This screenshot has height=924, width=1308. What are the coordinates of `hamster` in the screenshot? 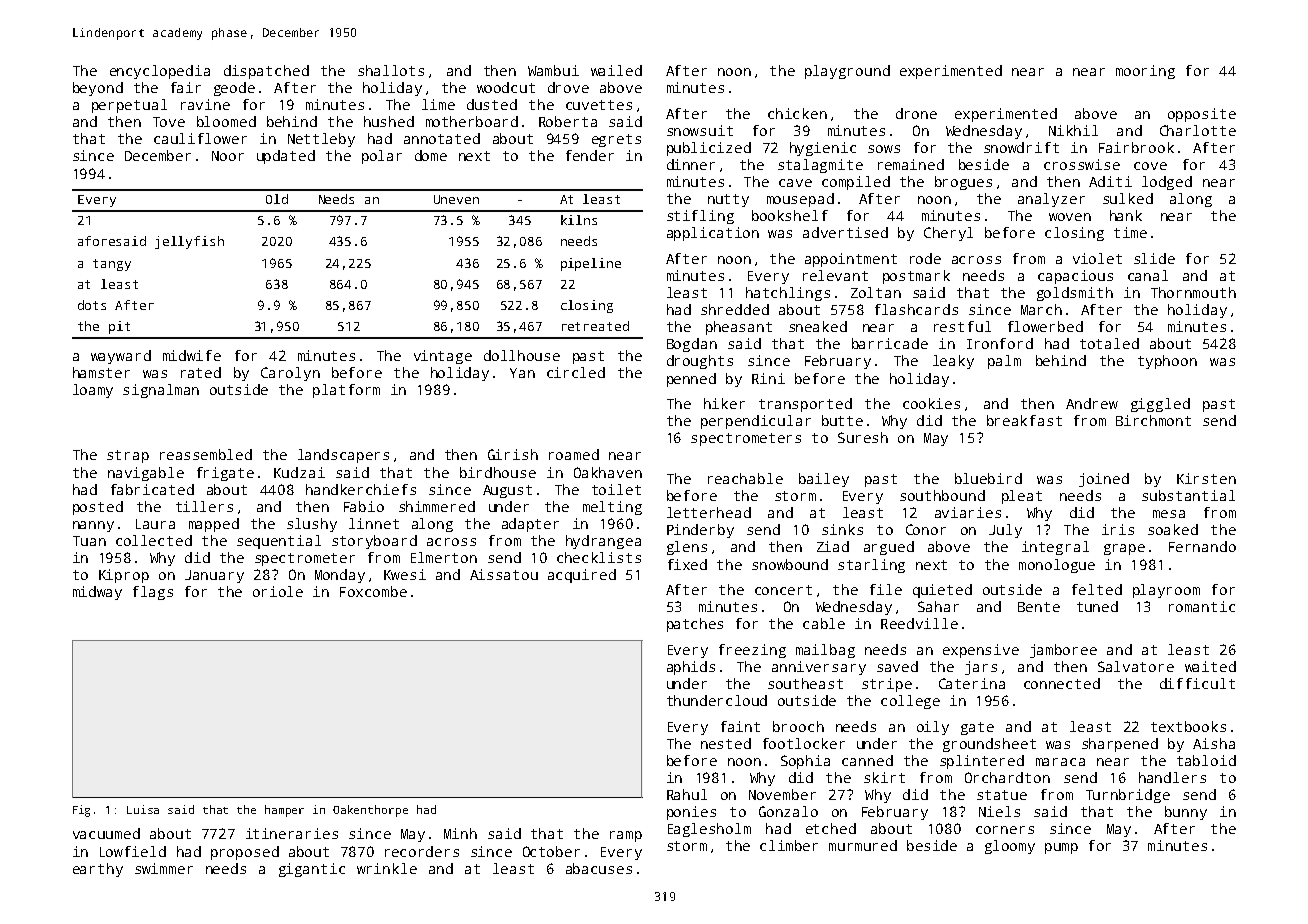 It's located at (101, 372).
